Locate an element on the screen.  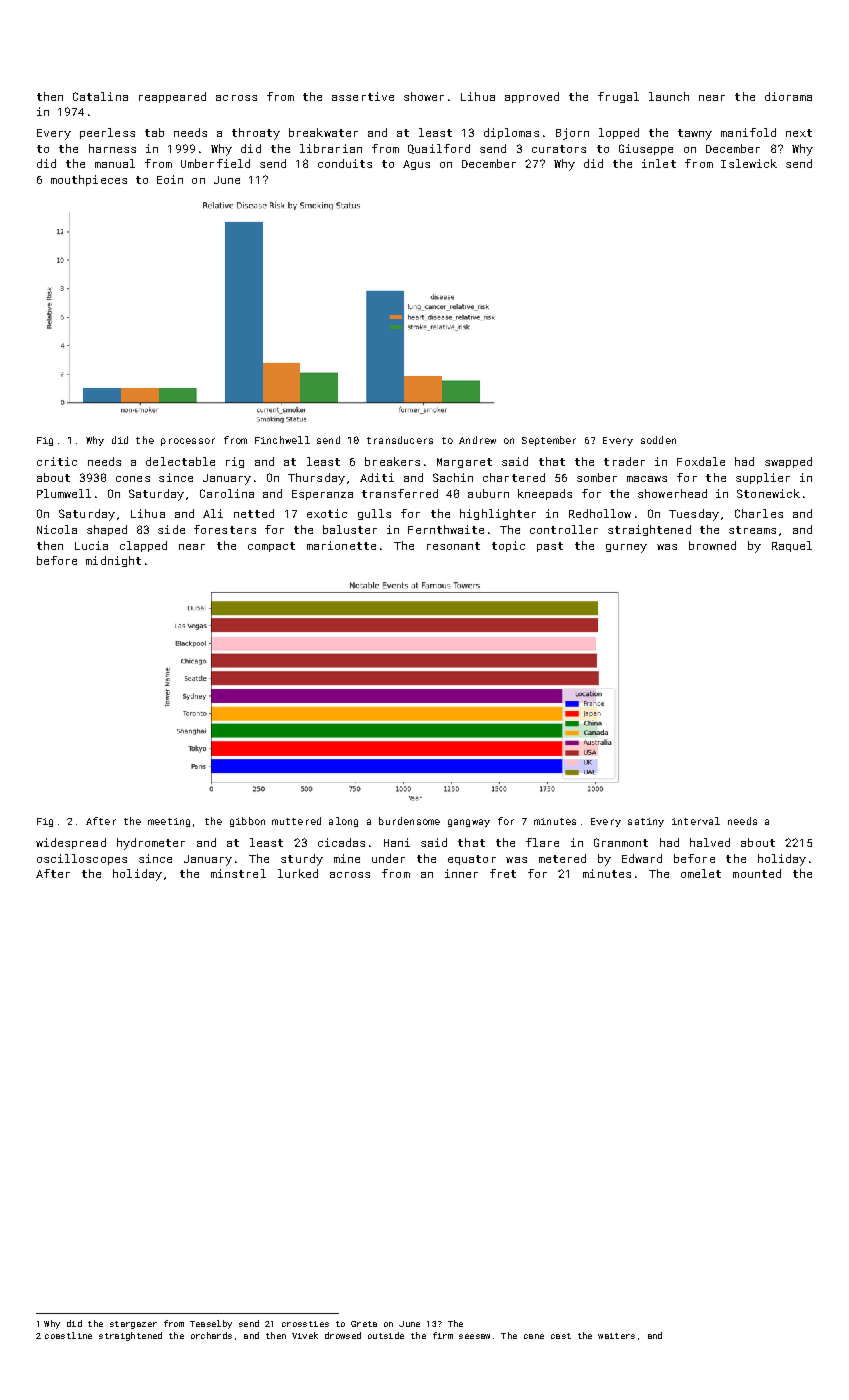
trader is located at coordinates (624, 461).
